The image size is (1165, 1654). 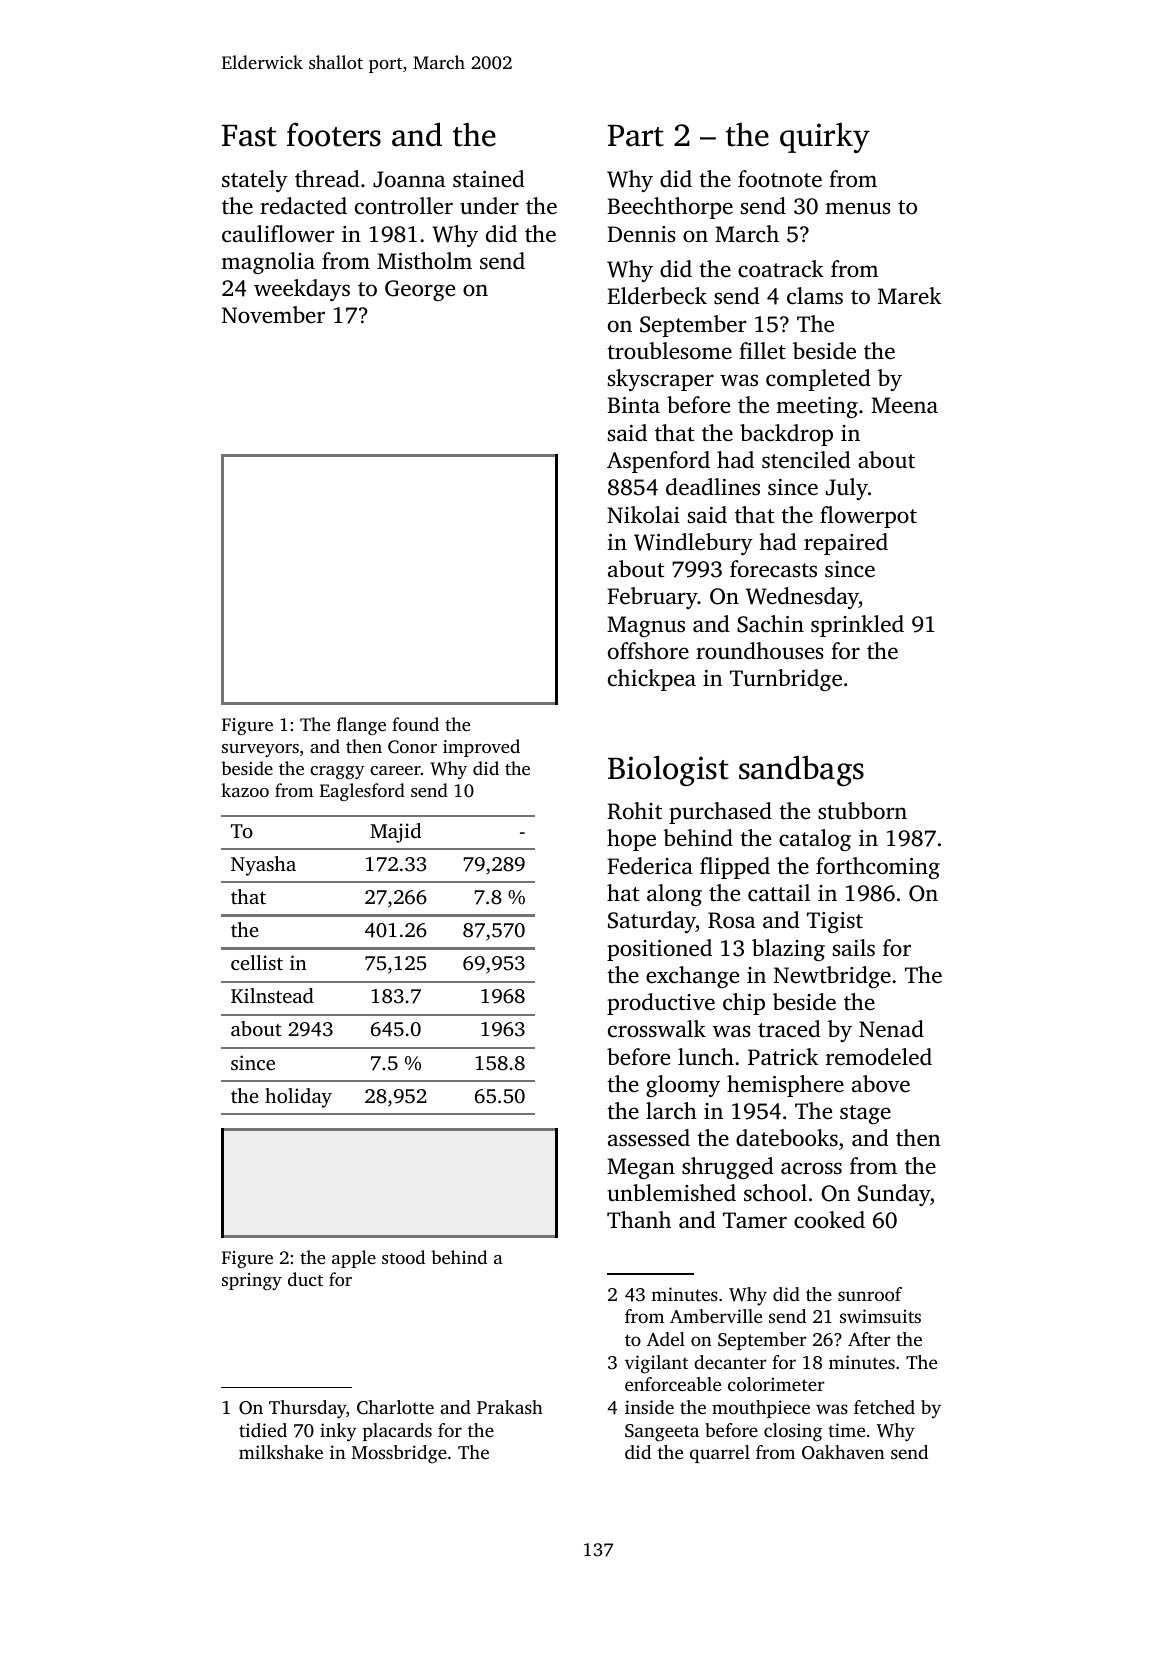 I want to click on larch, so click(x=671, y=1111).
